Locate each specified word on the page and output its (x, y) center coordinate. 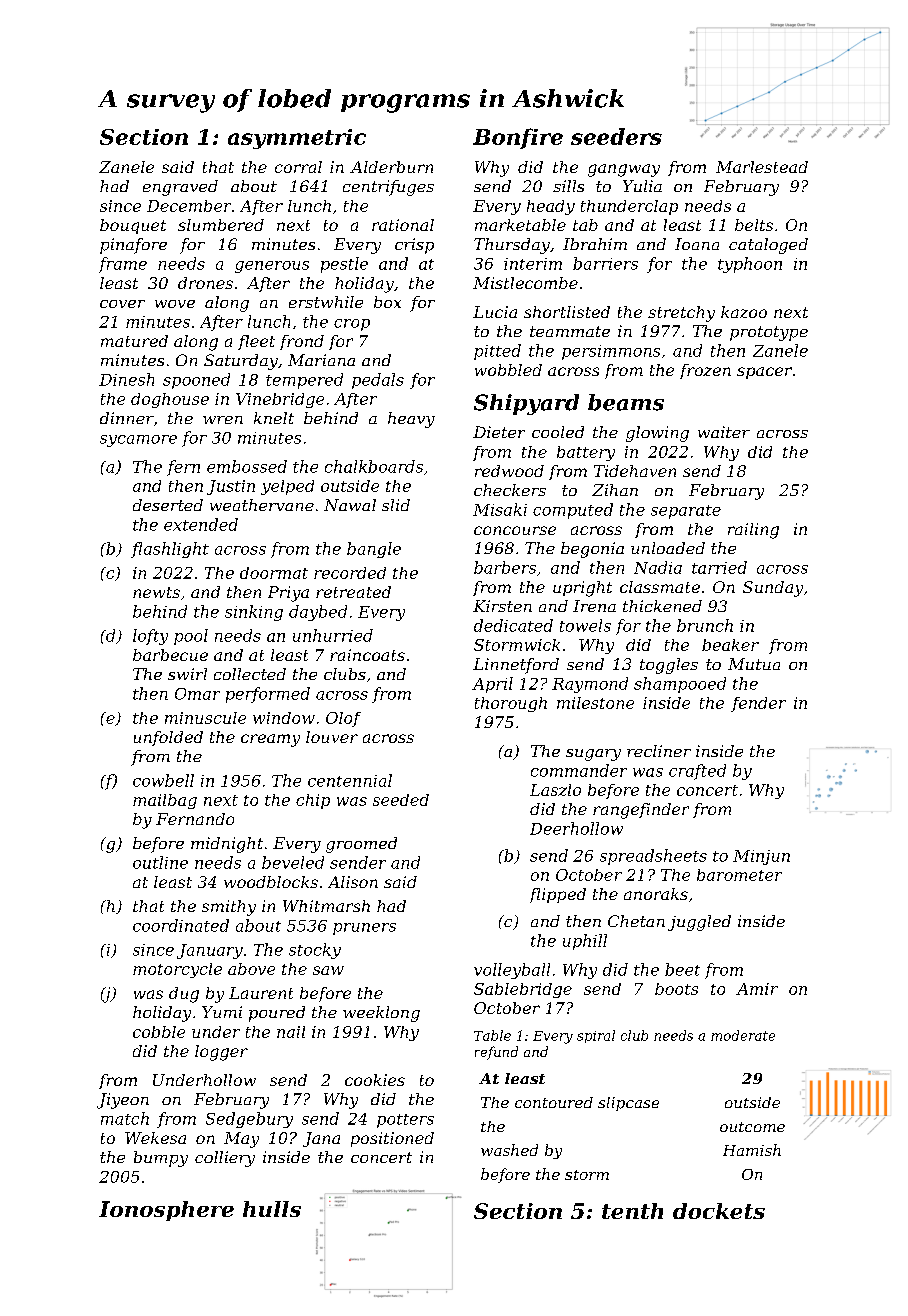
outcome (752, 1127)
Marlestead (762, 167)
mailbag (165, 801)
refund (496, 1053)
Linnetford (516, 666)
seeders (616, 136)
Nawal (350, 505)
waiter (724, 432)
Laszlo (555, 790)
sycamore (138, 441)
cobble (159, 1032)
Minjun (761, 857)
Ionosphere (166, 1211)
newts (156, 592)
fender (758, 704)
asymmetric (297, 139)
